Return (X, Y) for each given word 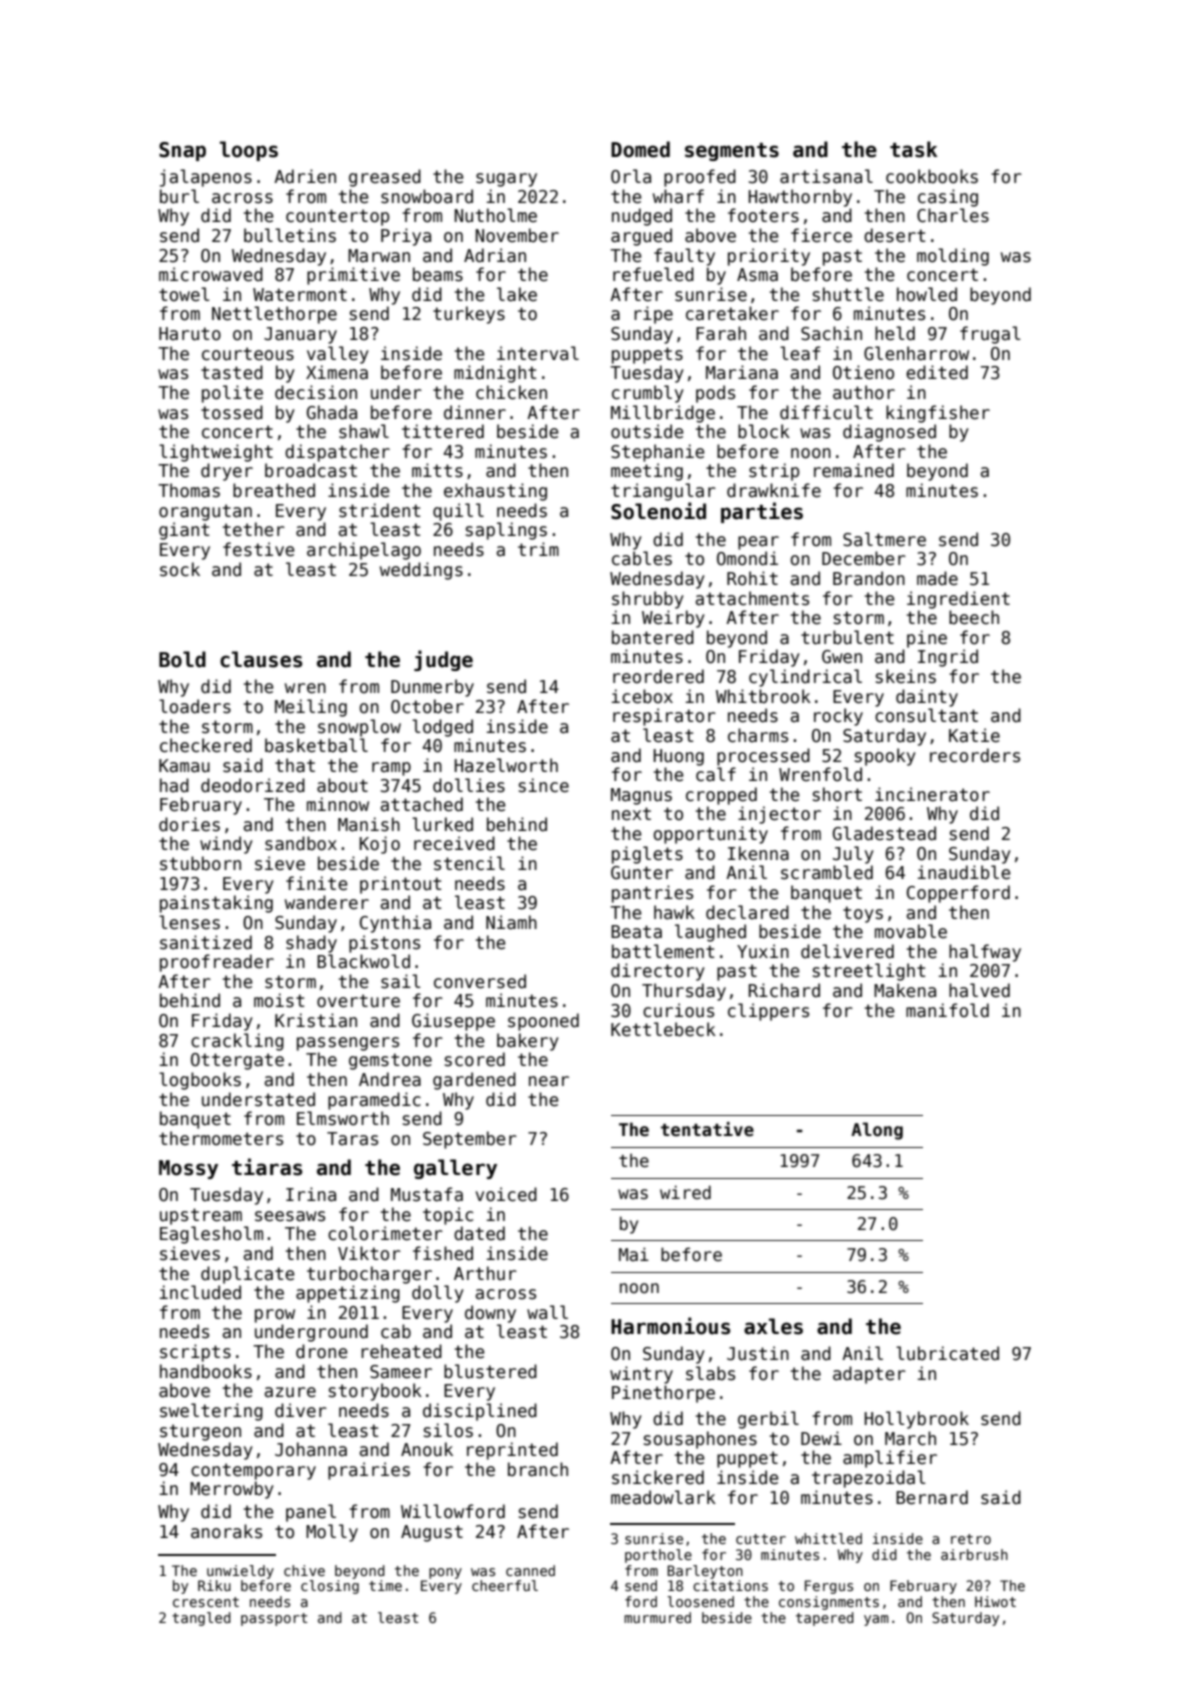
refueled (653, 274)
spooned (543, 1022)
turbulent (847, 637)
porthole (658, 1556)
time (385, 1585)
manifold (947, 1010)
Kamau (184, 766)
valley (338, 355)
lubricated (947, 1353)
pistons (384, 944)
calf (716, 774)
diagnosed (889, 433)
